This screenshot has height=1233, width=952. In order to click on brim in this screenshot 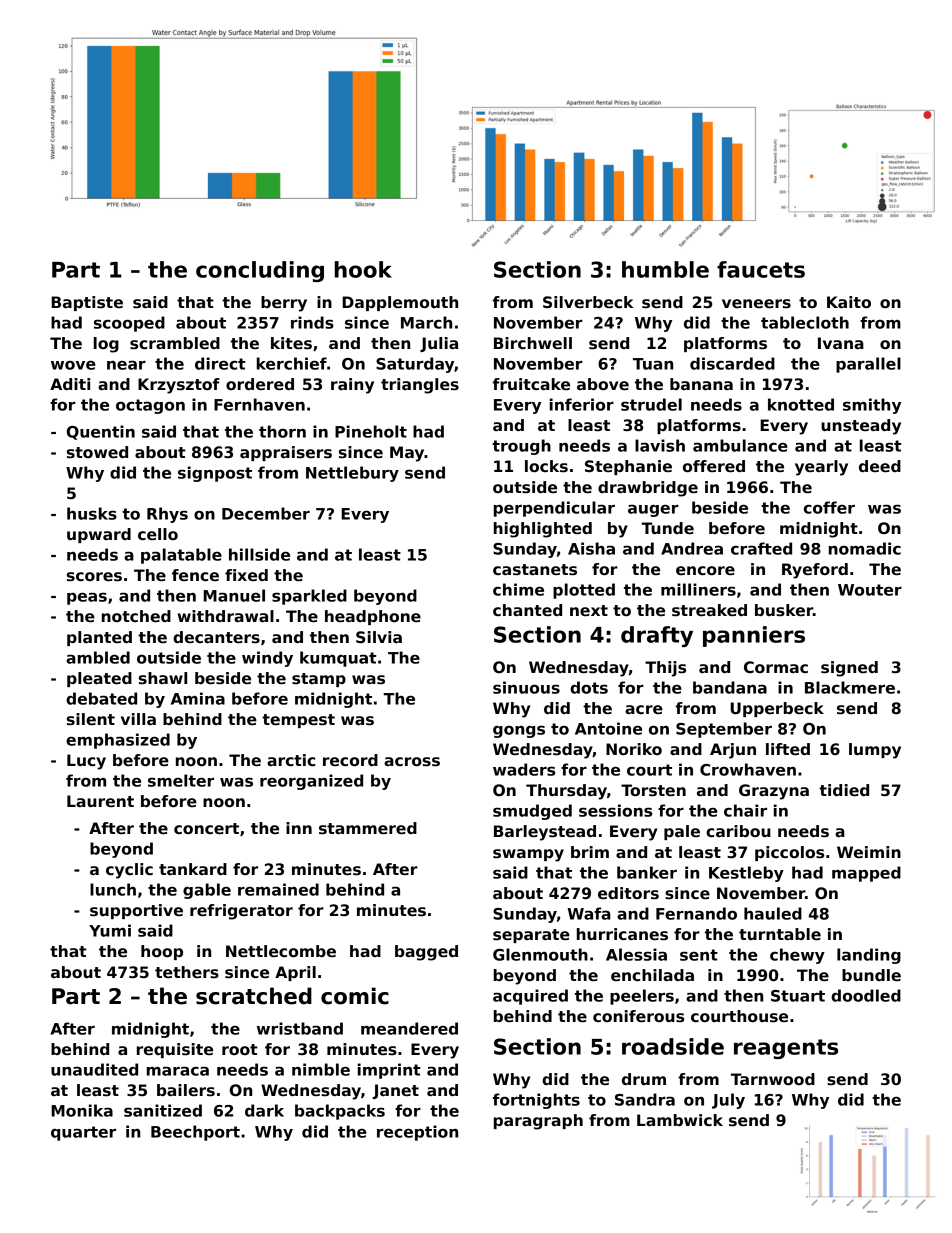, I will do `click(590, 852)`.
